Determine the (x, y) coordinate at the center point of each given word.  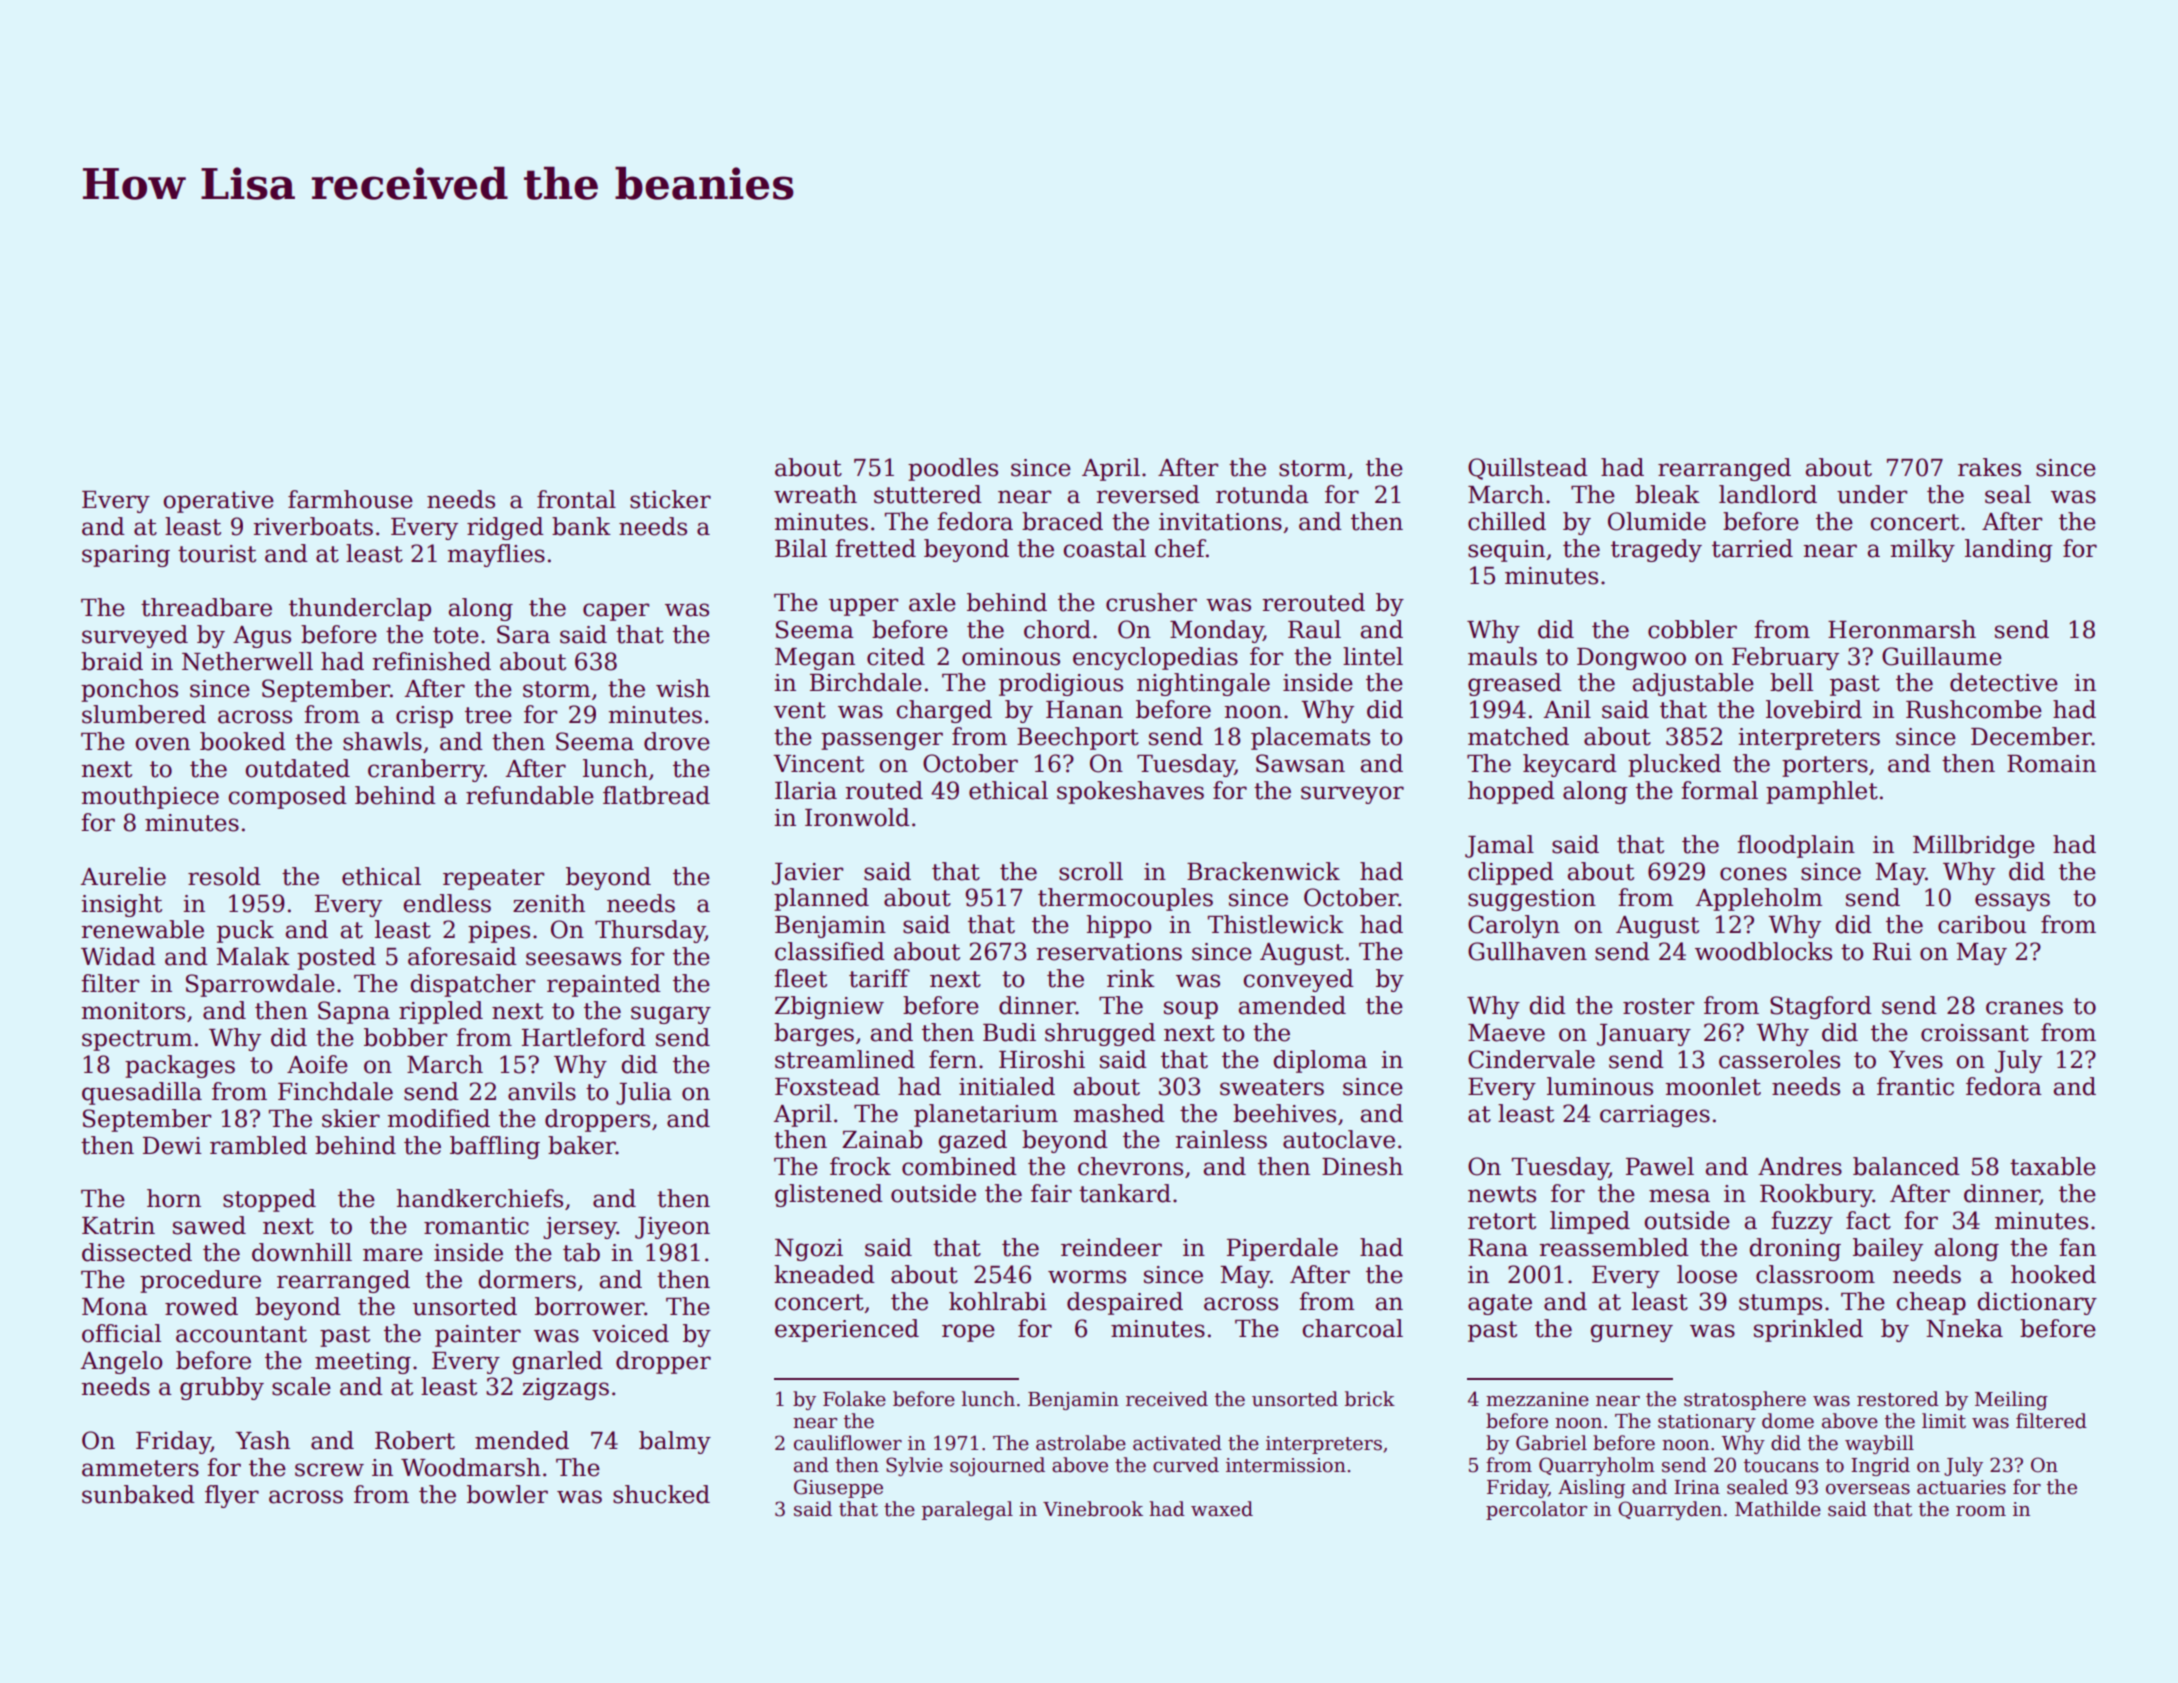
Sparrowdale (260, 985)
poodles (953, 469)
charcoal (1352, 1328)
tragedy (1656, 550)
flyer (232, 1496)
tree (488, 715)
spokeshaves (1130, 792)
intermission (1286, 1465)
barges (814, 1034)
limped (1590, 1222)
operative (218, 502)
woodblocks (1763, 951)
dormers (527, 1279)
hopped (1511, 792)
